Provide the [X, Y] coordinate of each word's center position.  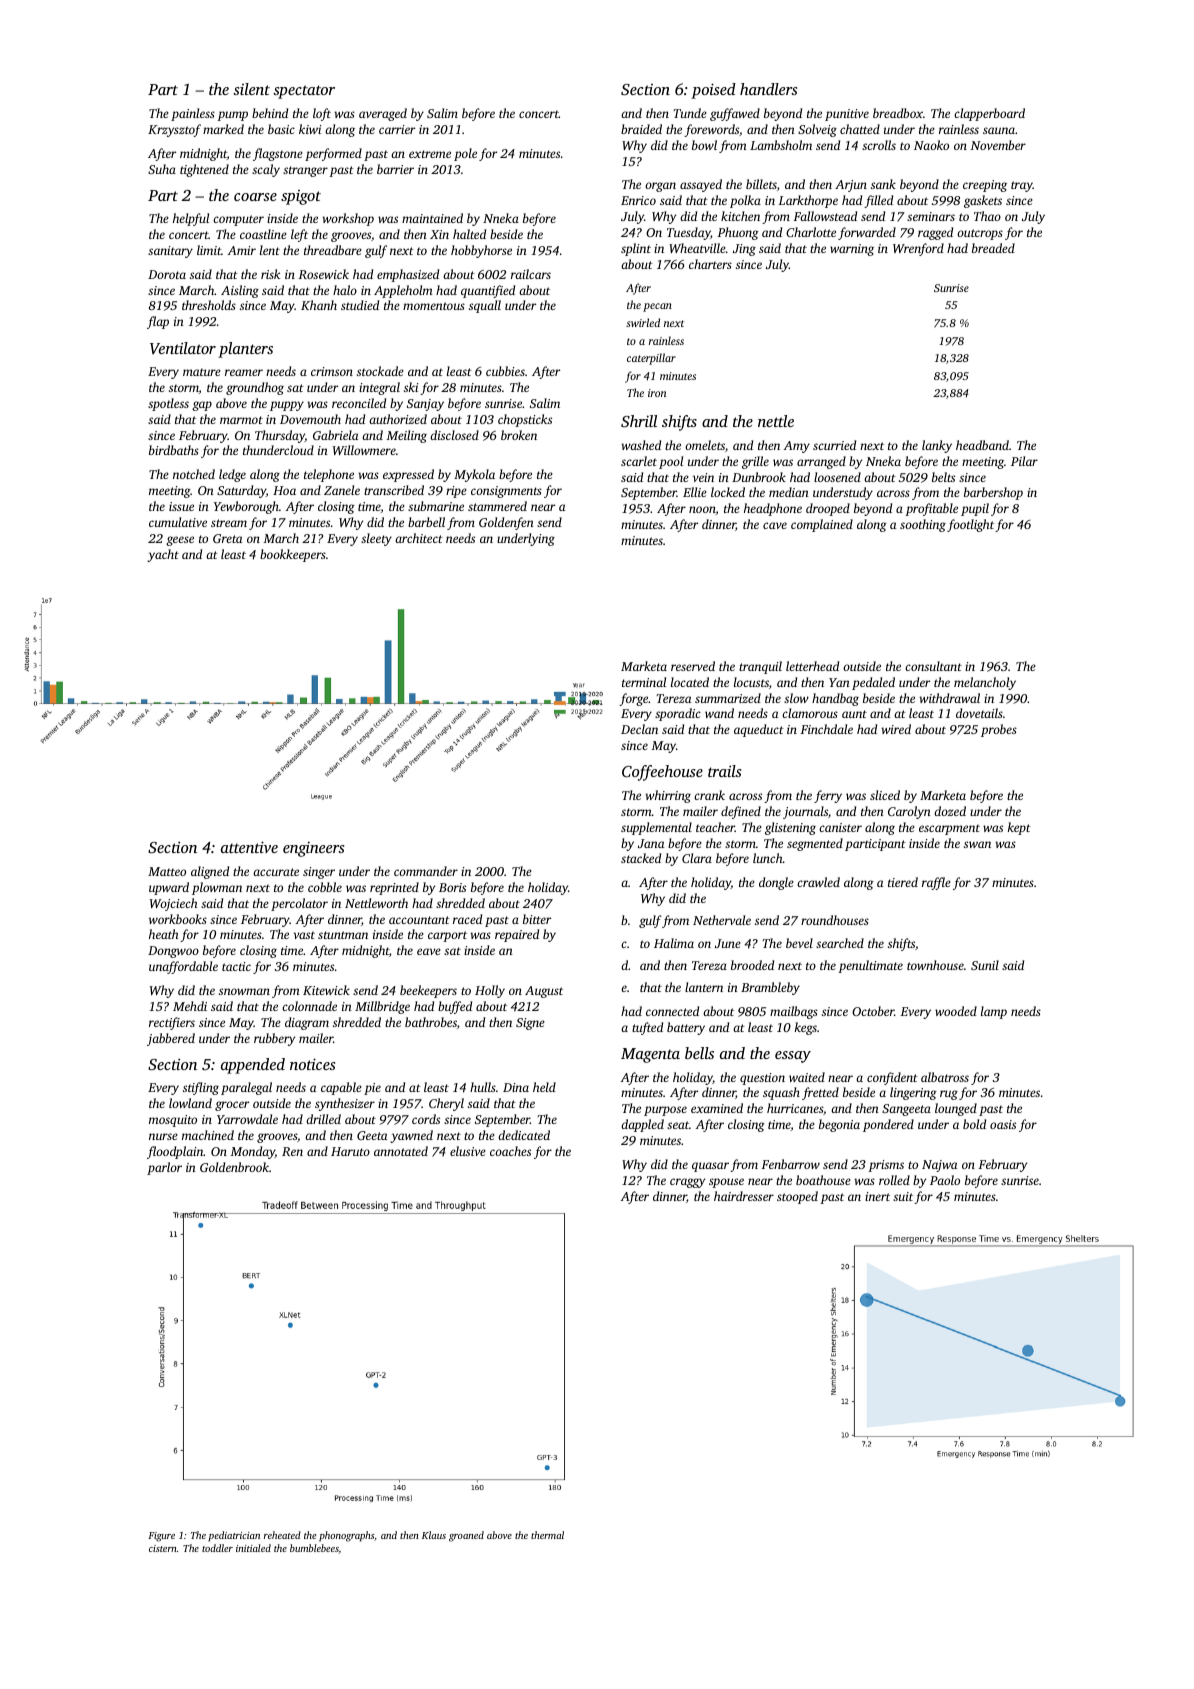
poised [713, 91]
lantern [704, 987]
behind [270, 113]
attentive [249, 847]
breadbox [898, 113]
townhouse [935, 965]
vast [304, 935]
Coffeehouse [662, 773]
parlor [164, 1168]
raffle [936, 883]
